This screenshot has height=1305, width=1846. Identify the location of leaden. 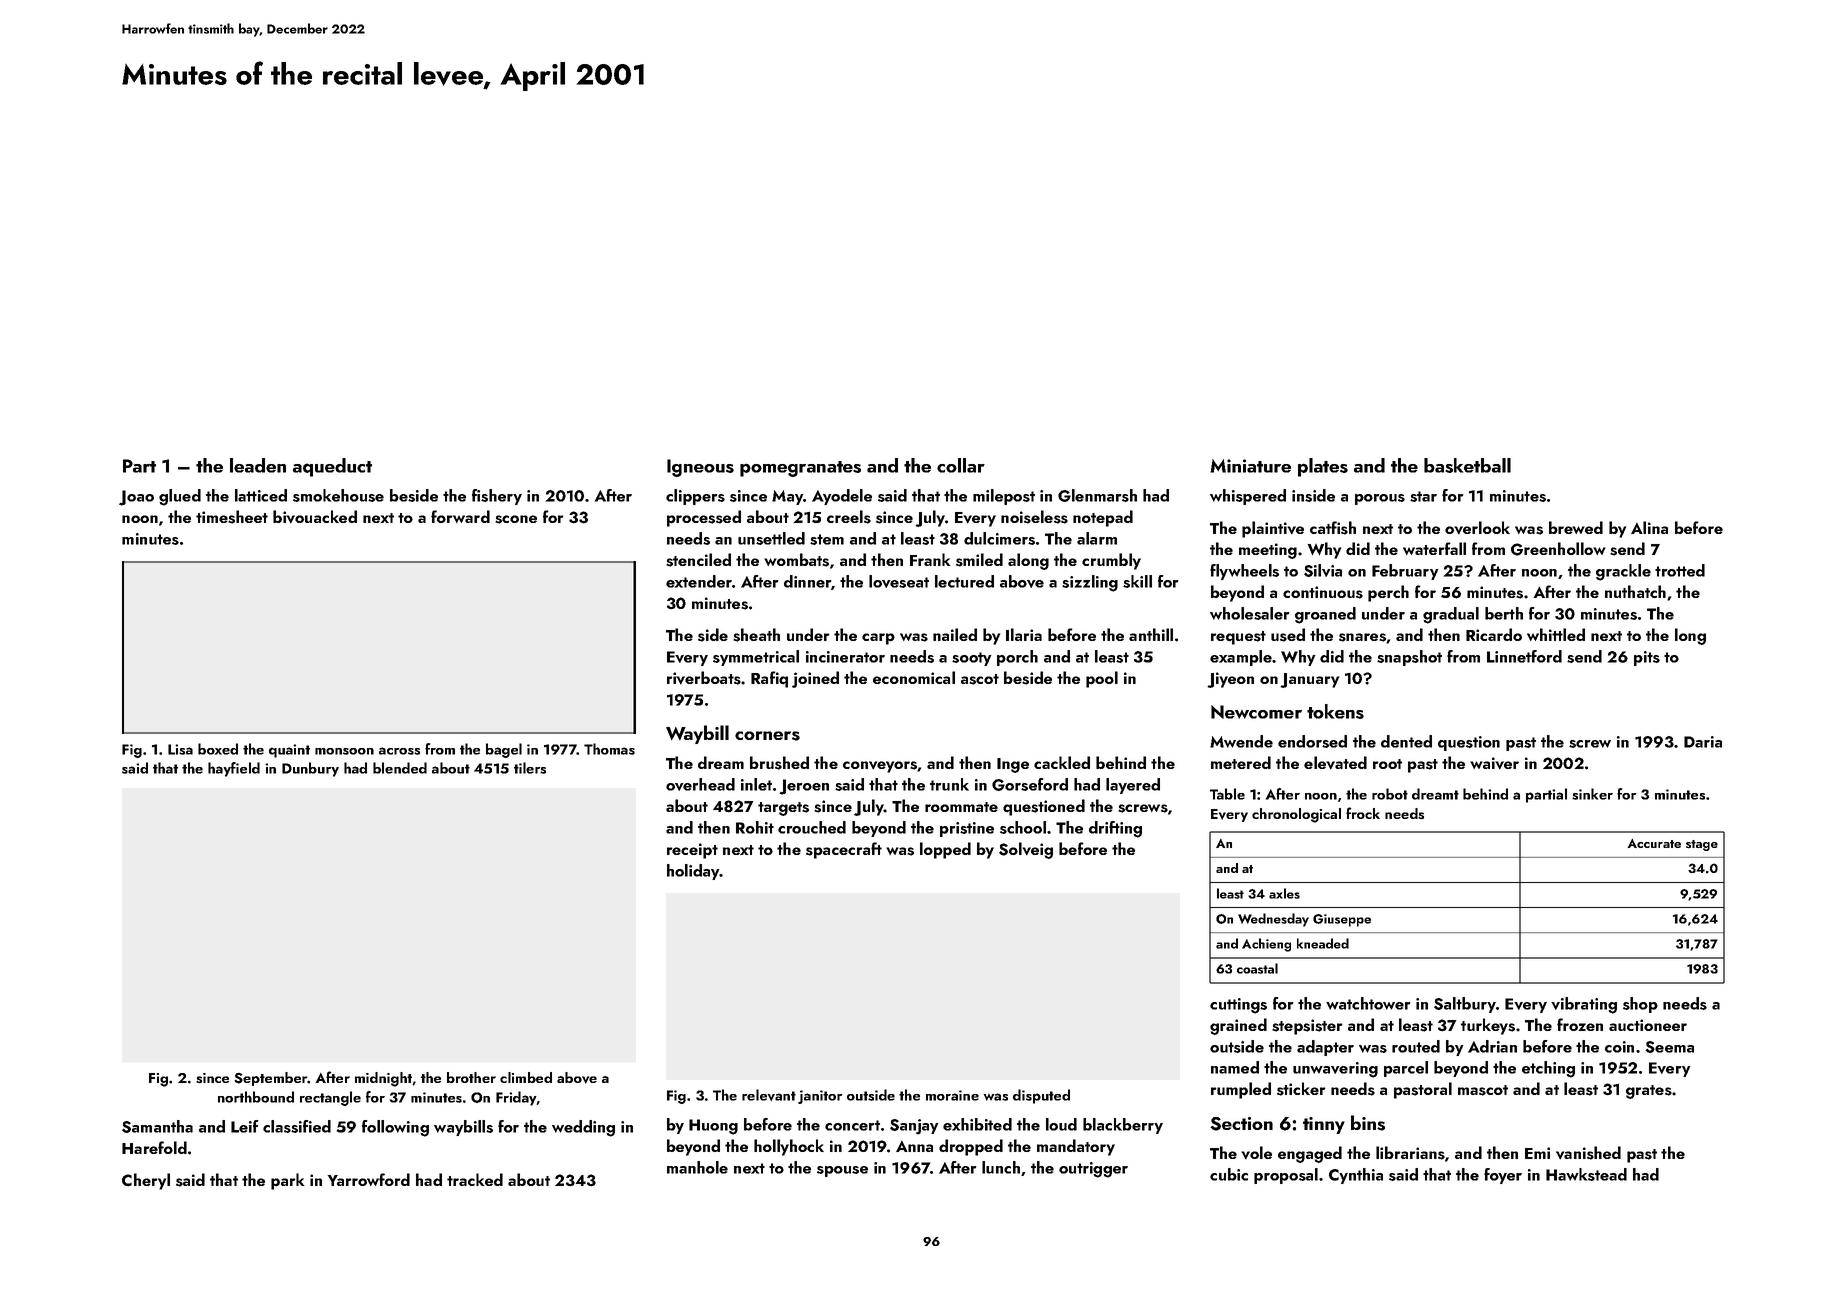
(258, 465).
